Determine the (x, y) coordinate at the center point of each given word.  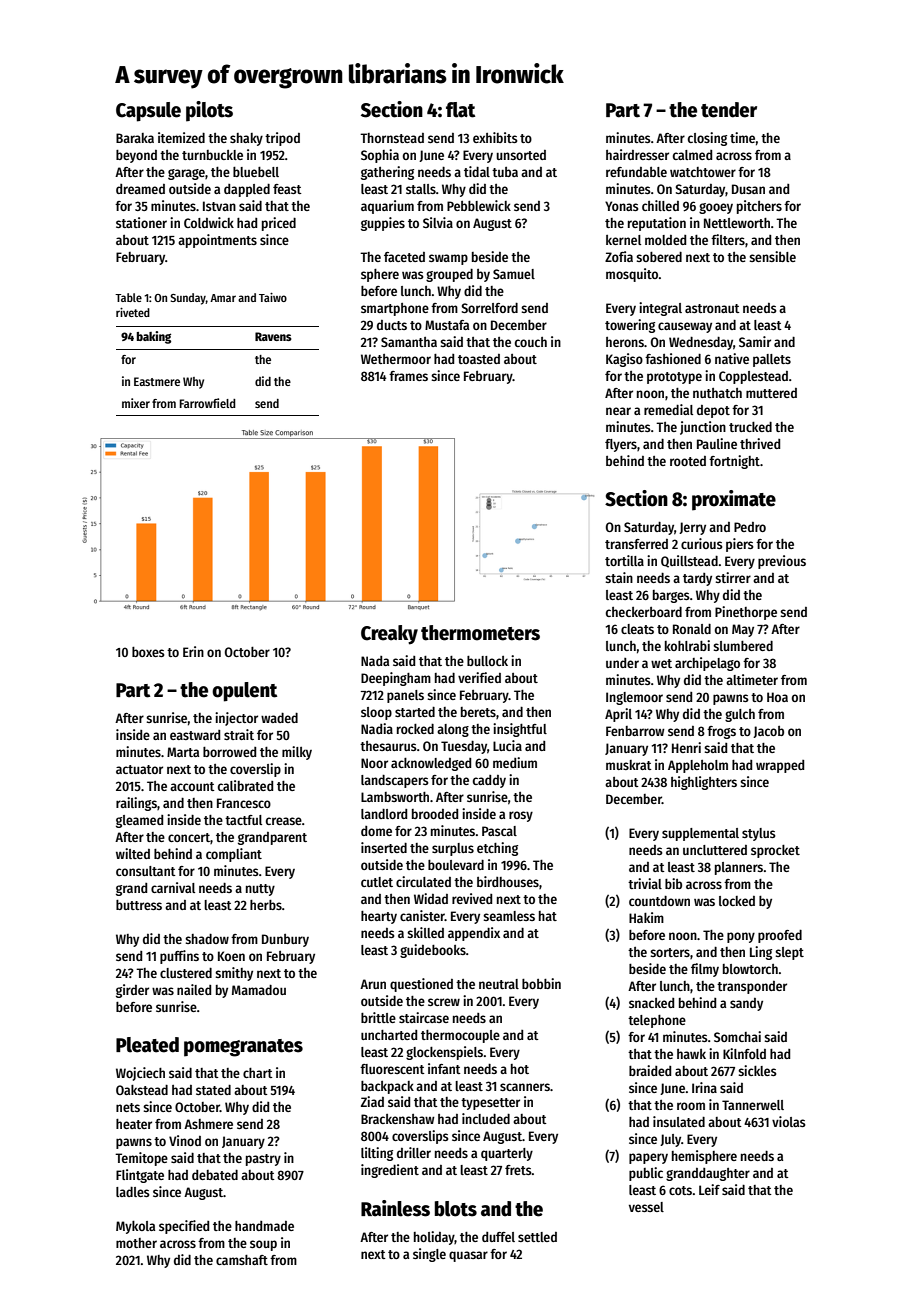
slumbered (743, 646)
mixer (136, 403)
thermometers (480, 633)
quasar (468, 1256)
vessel (646, 1207)
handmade (264, 1226)
